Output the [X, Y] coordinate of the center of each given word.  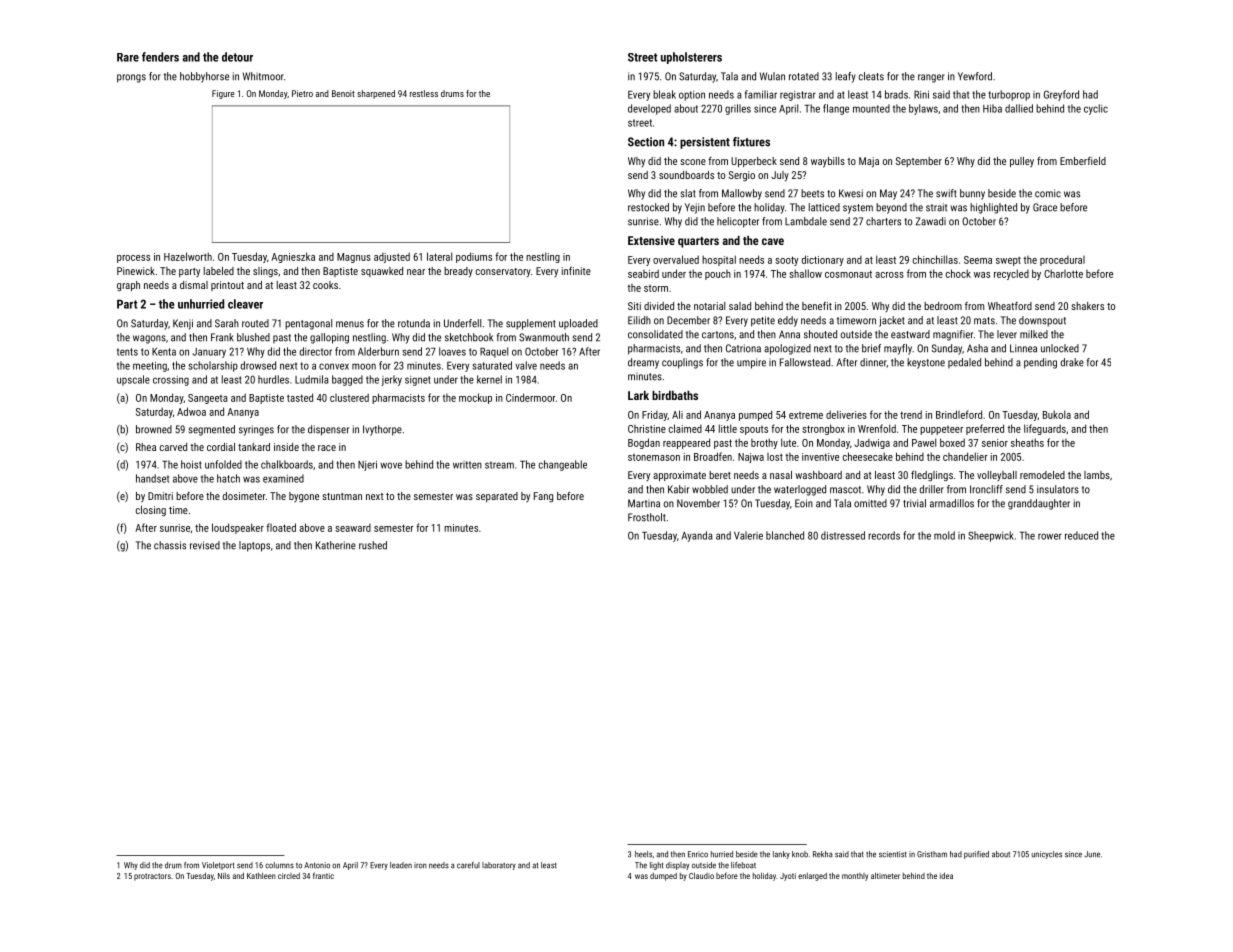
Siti [634, 306]
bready [458, 272]
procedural [1062, 261]
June [1092, 854]
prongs [131, 78]
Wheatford [1010, 306]
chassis [170, 545]
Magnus [354, 258]
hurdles [273, 379]
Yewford [975, 76]
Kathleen [261, 875]
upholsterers [691, 58]
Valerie [748, 535]
